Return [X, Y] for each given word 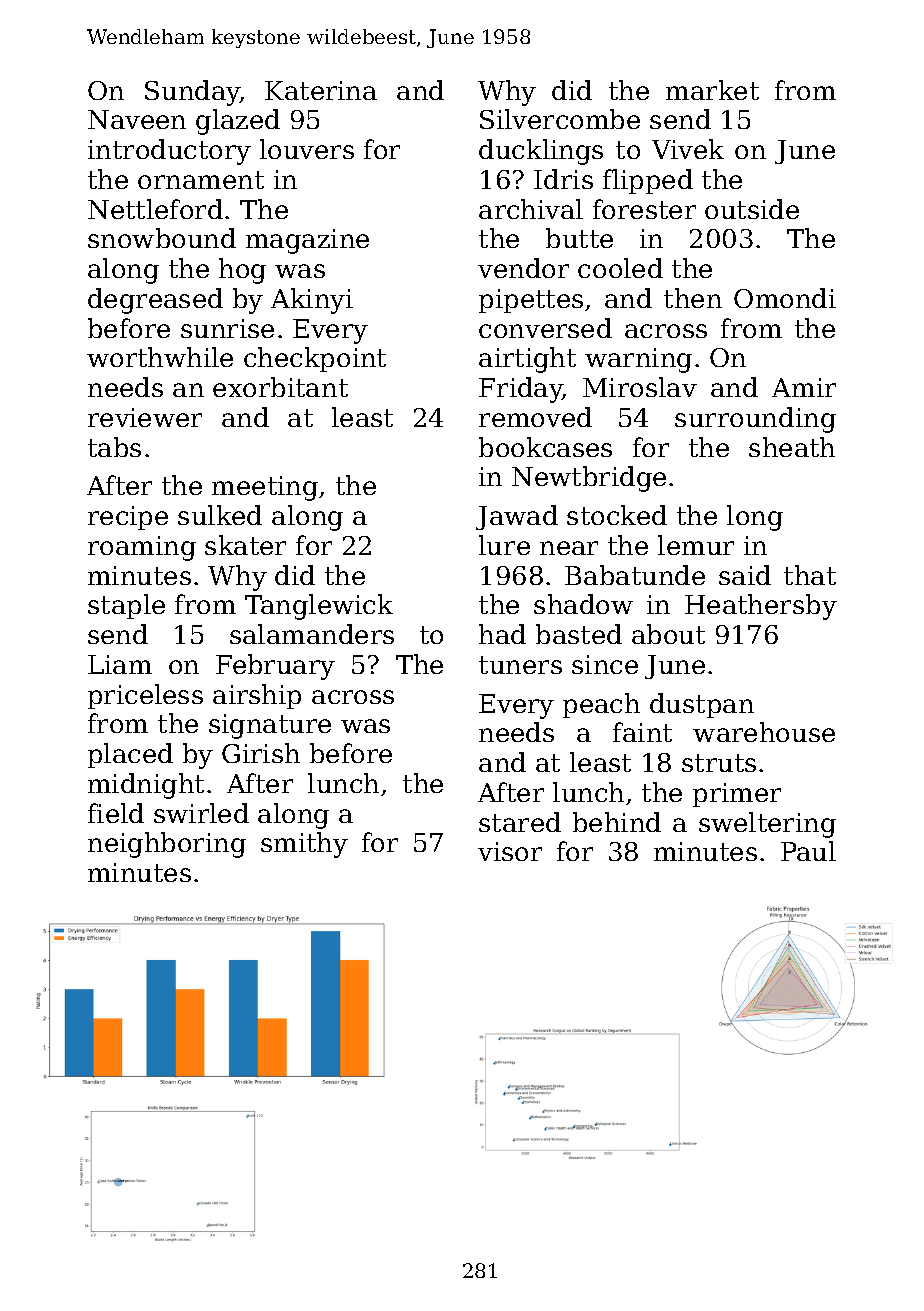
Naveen [137, 119]
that [810, 575]
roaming [142, 548]
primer [737, 795]
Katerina [321, 90]
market [712, 90]
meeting [265, 488]
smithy [304, 845]
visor [510, 851]
